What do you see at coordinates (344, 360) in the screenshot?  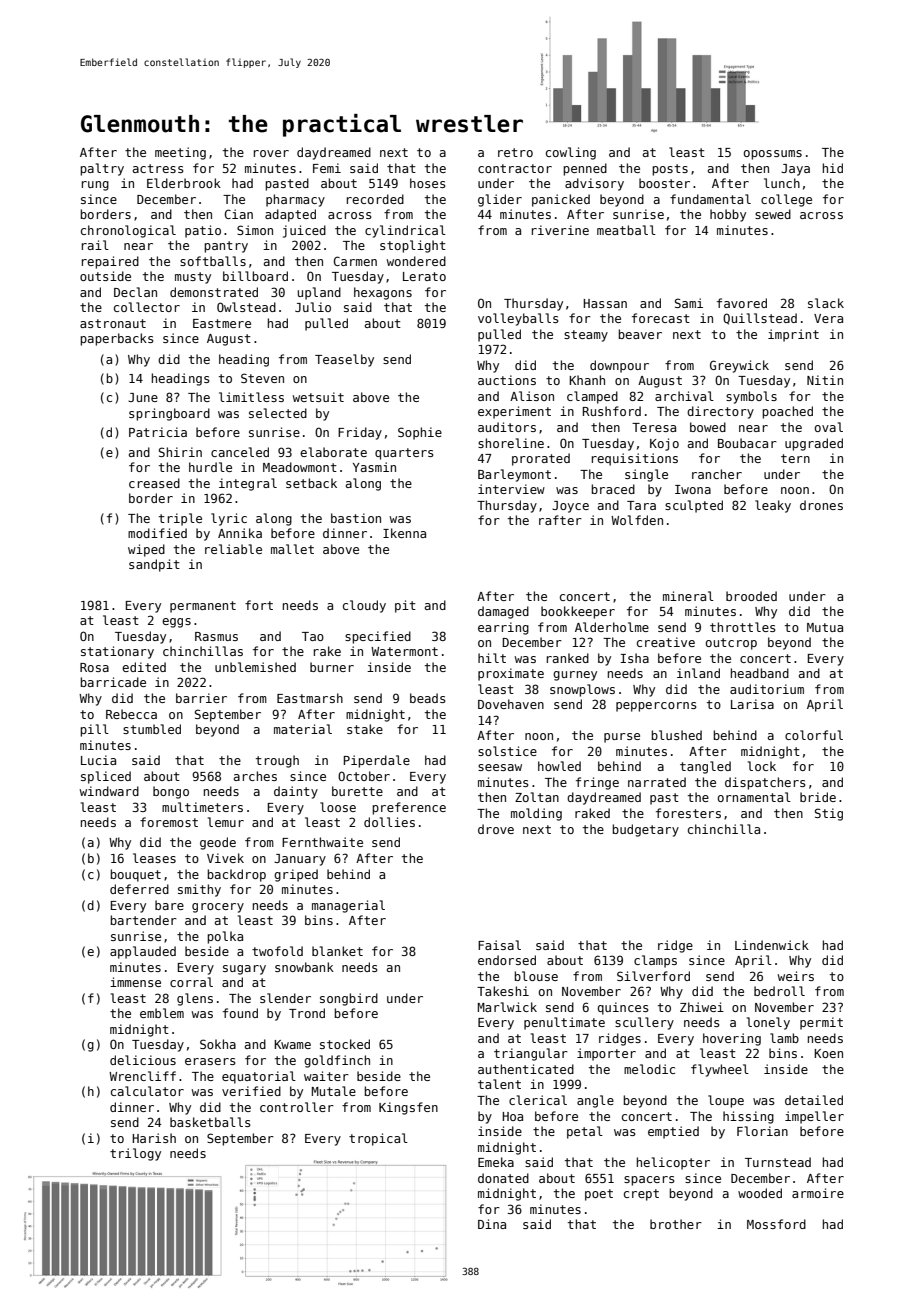 I see `Teaselby` at bounding box center [344, 360].
